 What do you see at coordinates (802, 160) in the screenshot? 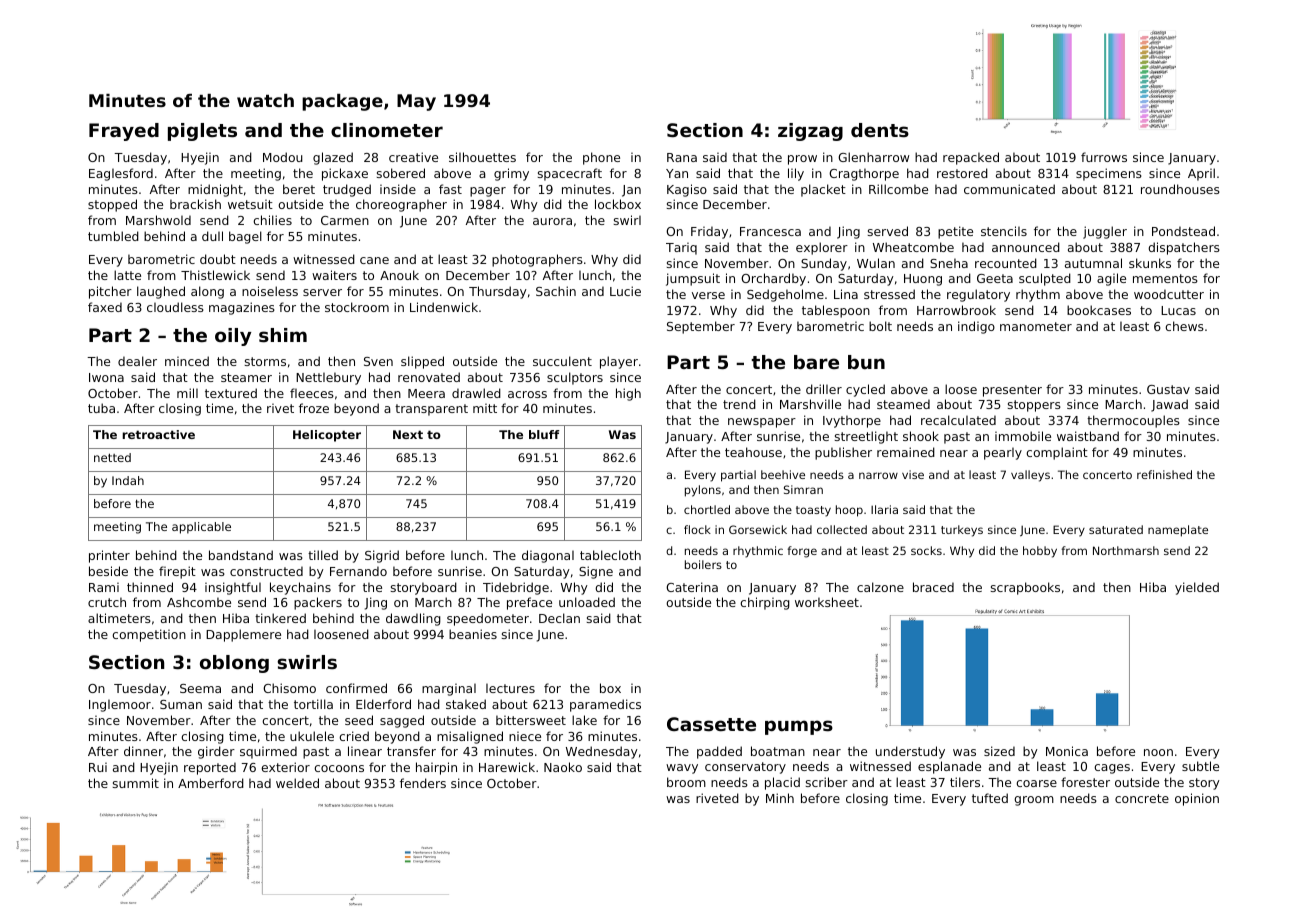
I see `prow` at bounding box center [802, 160].
